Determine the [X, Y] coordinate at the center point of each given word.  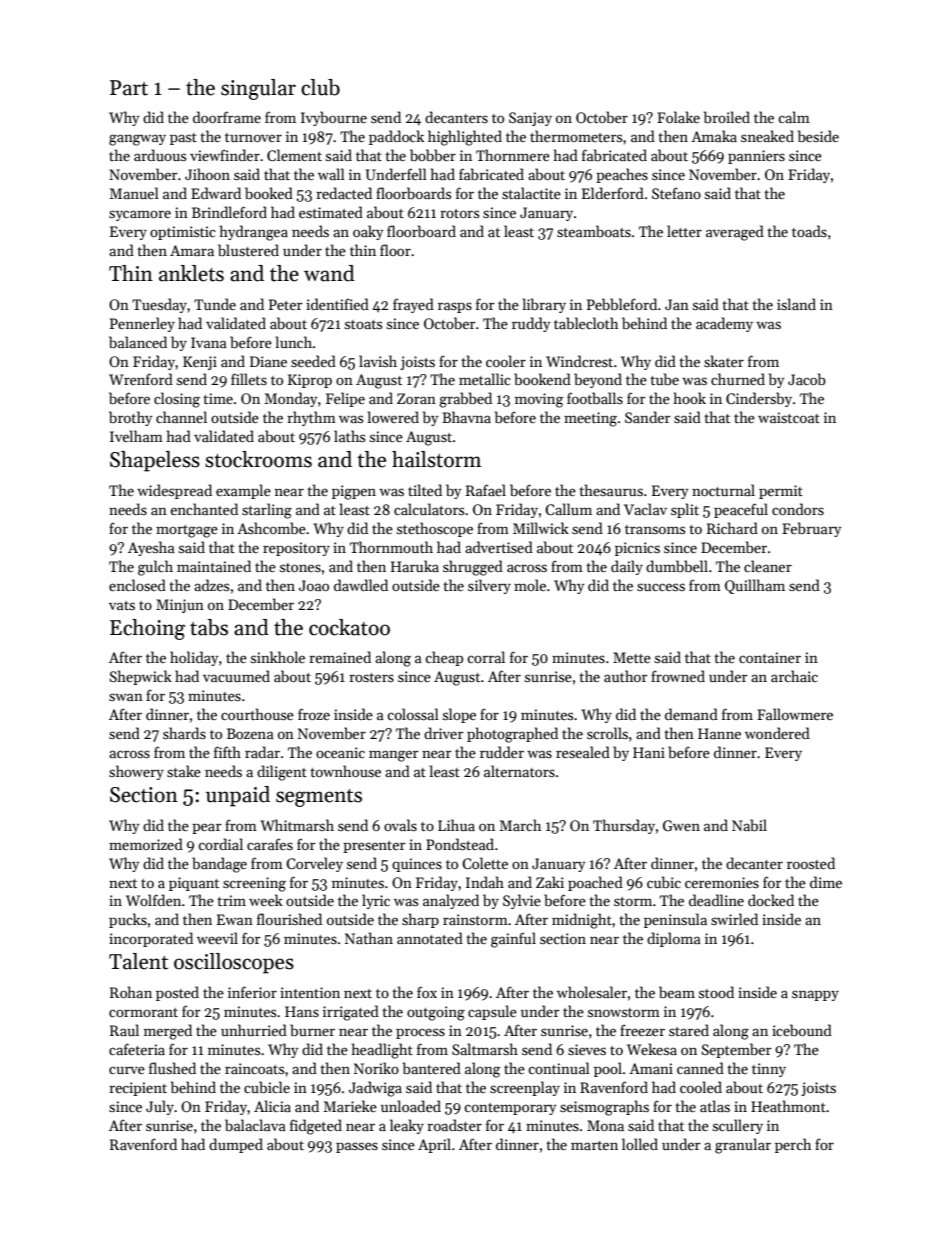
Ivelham [136, 436]
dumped [236, 1145]
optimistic [183, 233]
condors [798, 509]
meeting [590, 419]
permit [781, 492]
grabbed [465, 400]
